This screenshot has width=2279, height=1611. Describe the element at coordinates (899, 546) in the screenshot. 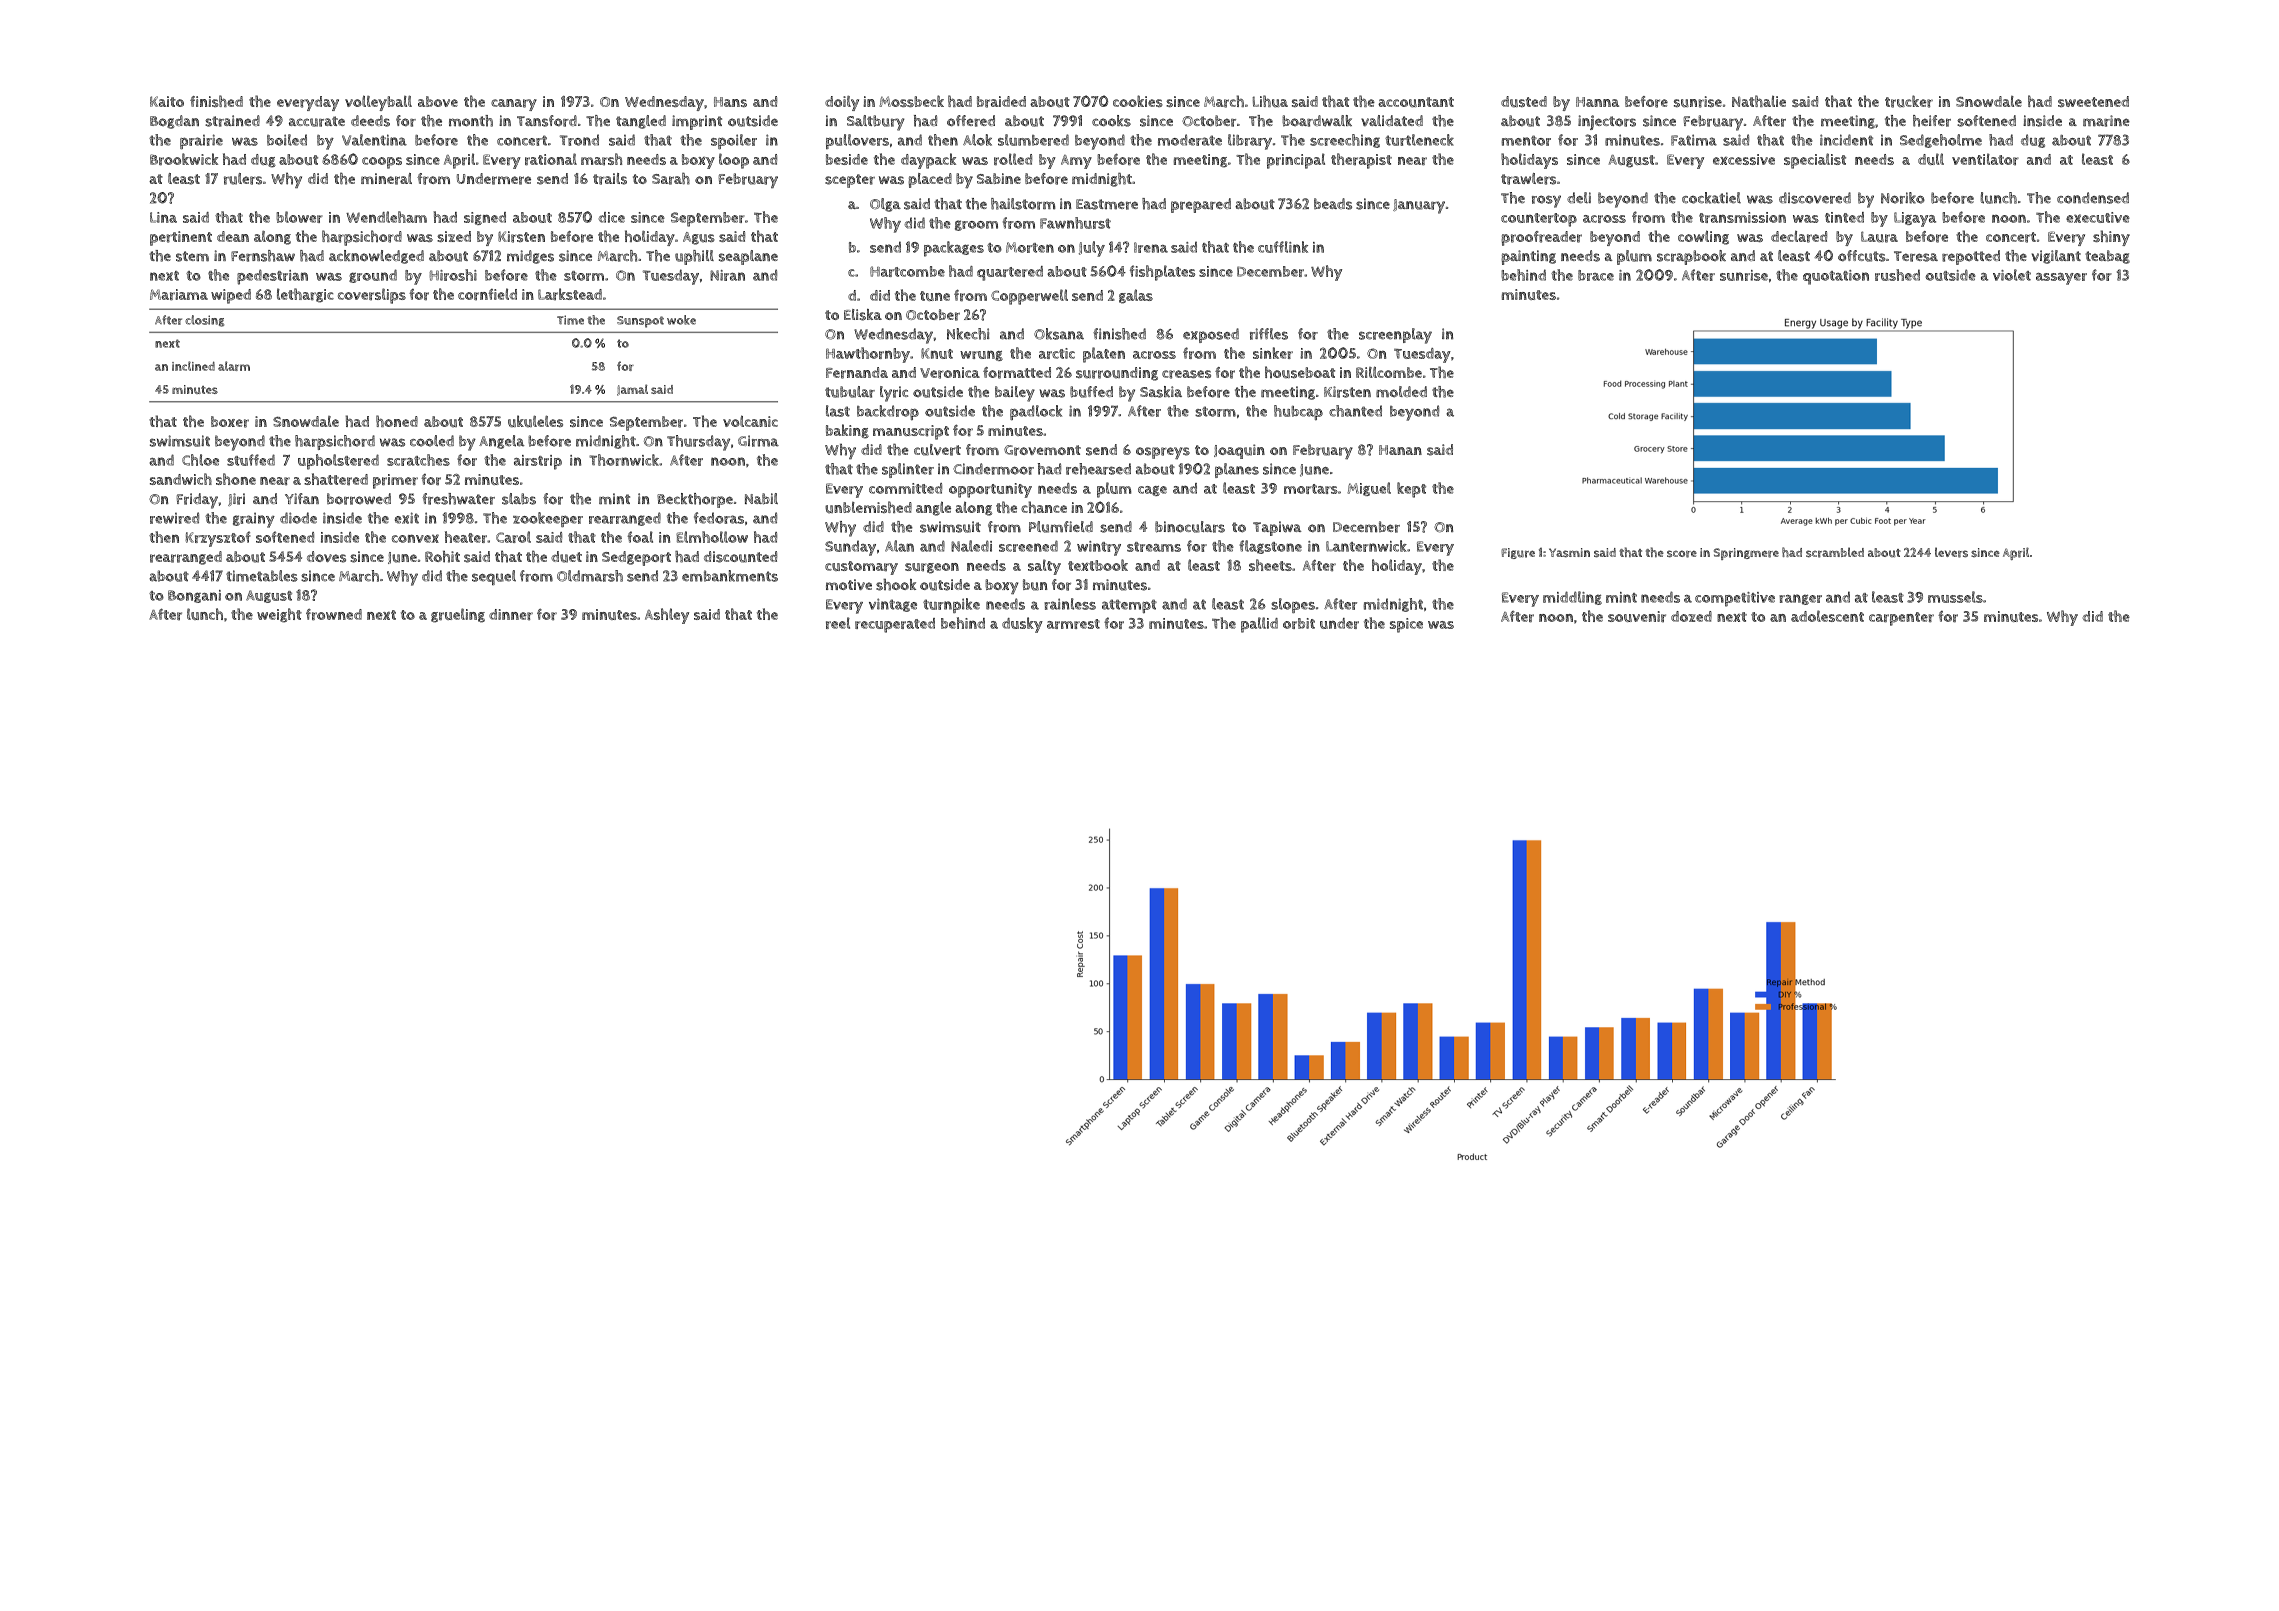

I see `Alan` at that location.
